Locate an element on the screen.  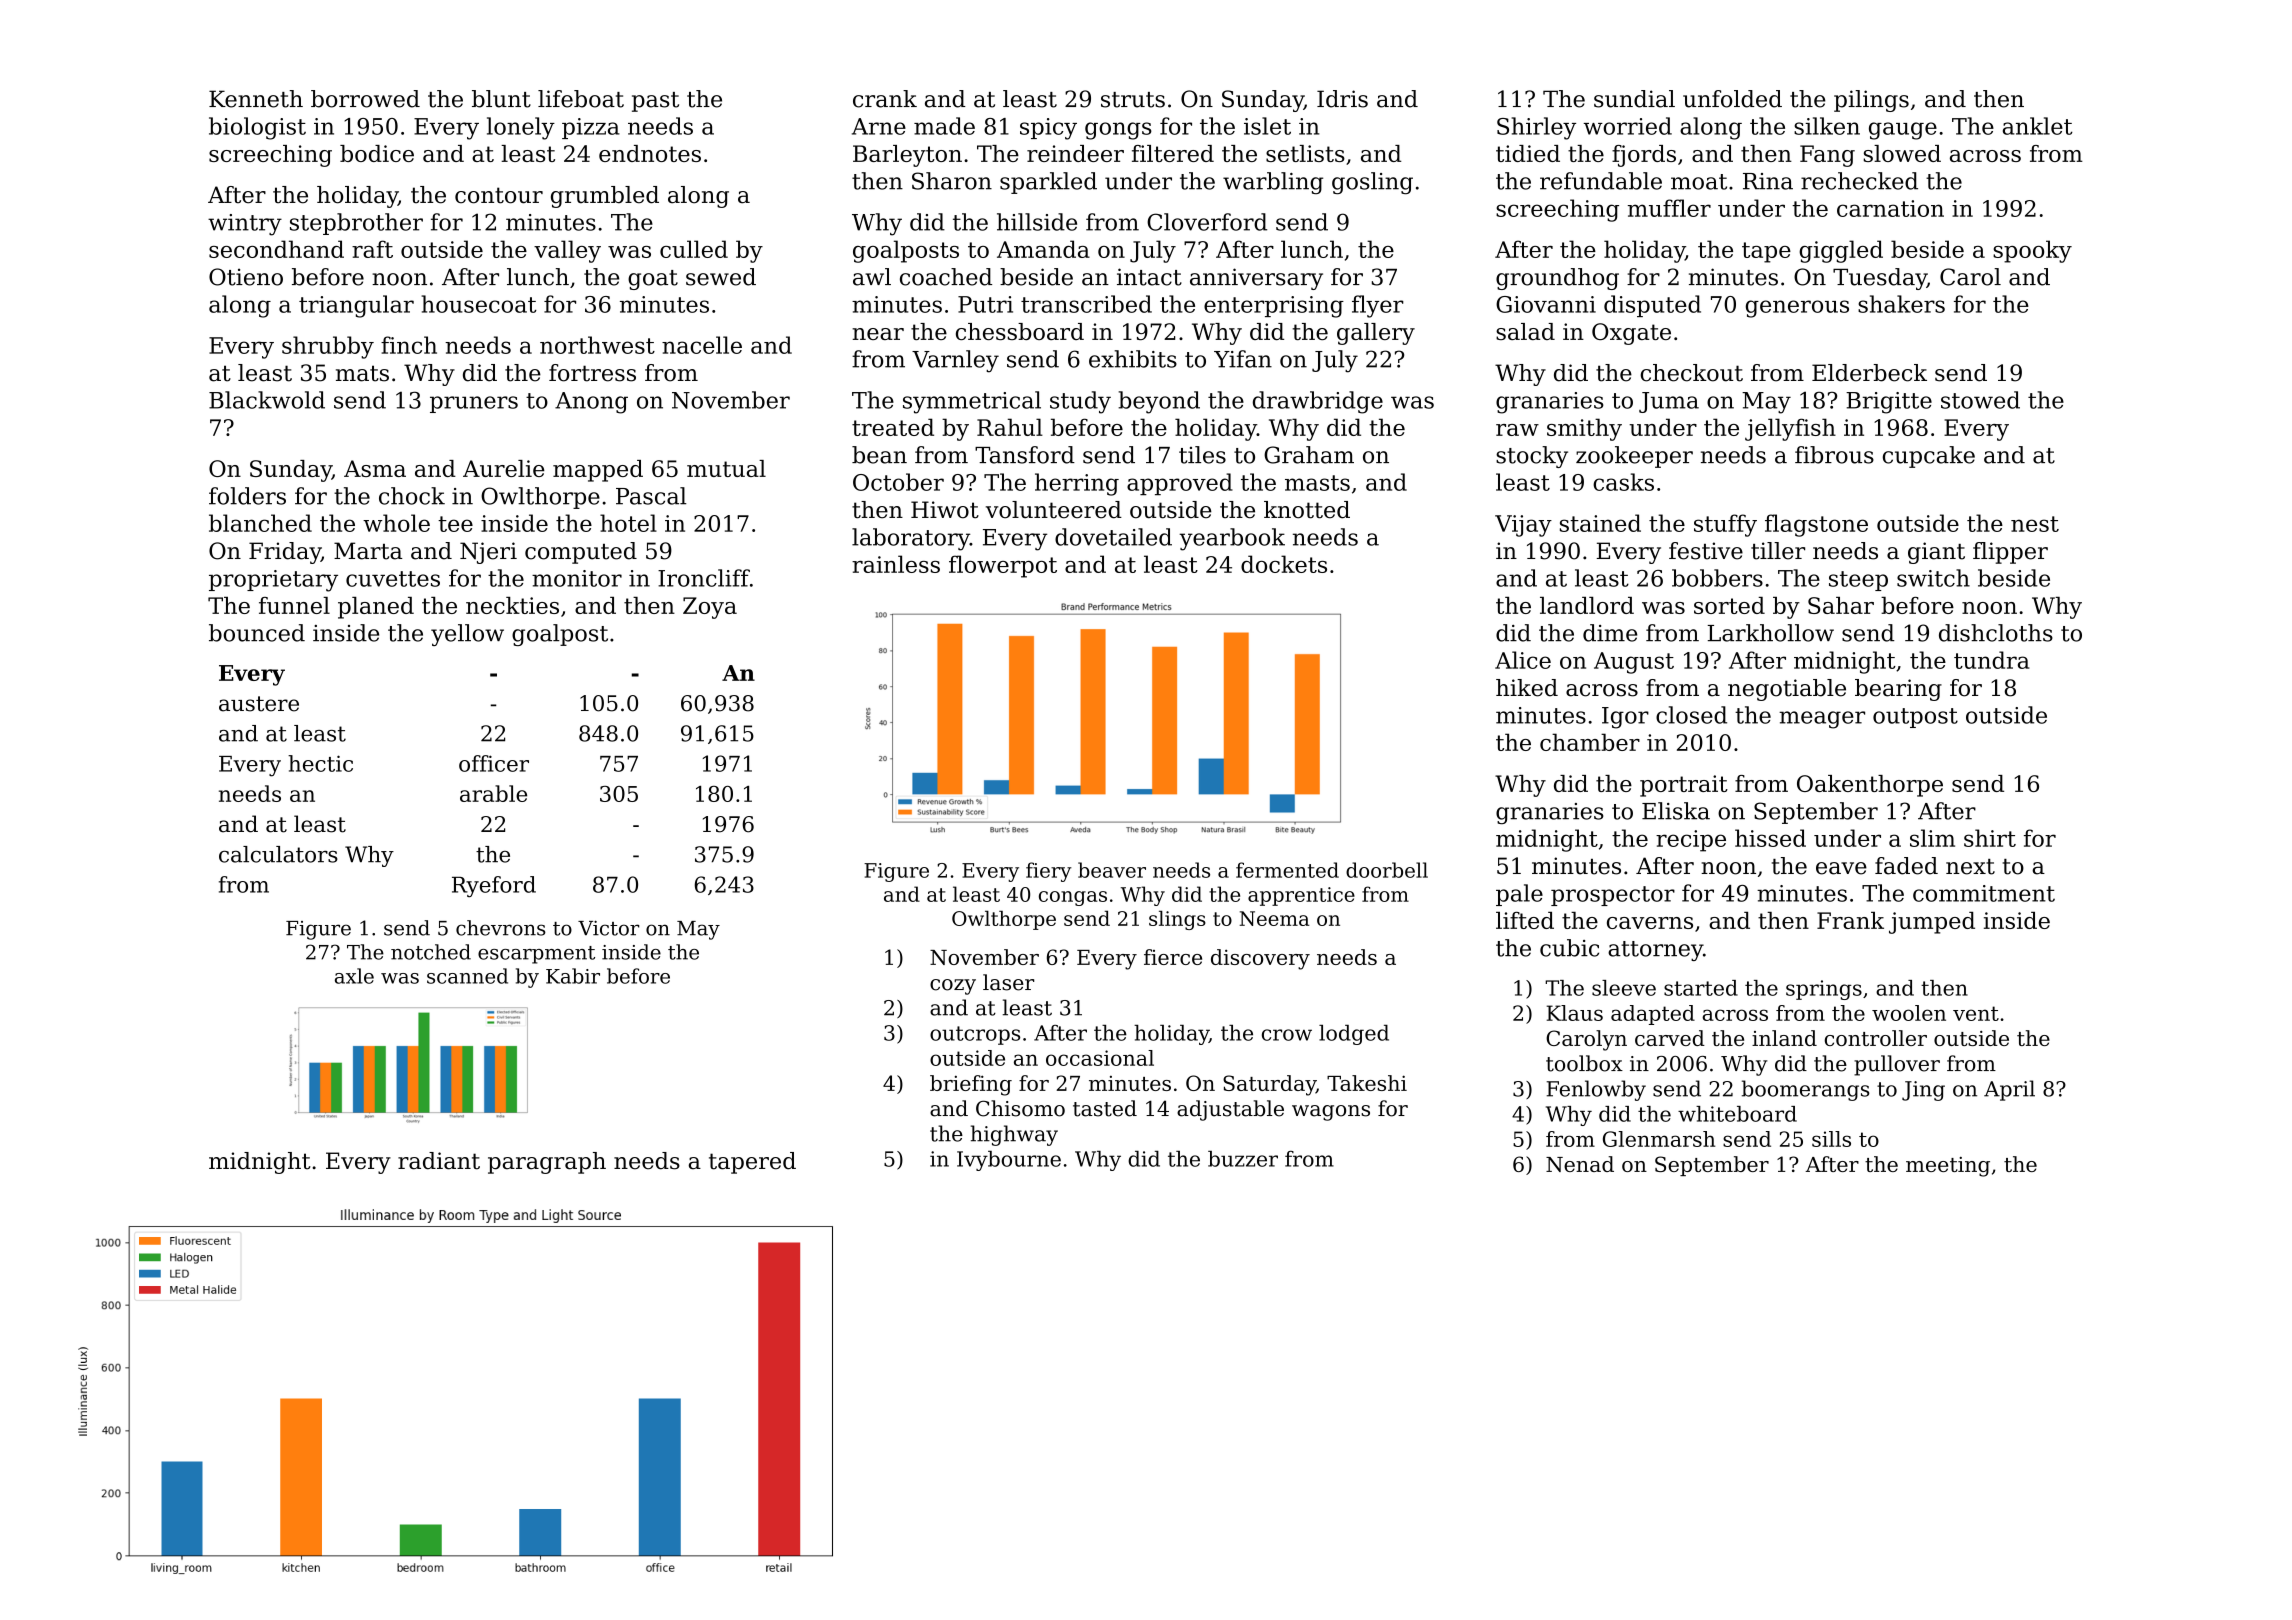
slings is located at coordinates (1177, 920).
